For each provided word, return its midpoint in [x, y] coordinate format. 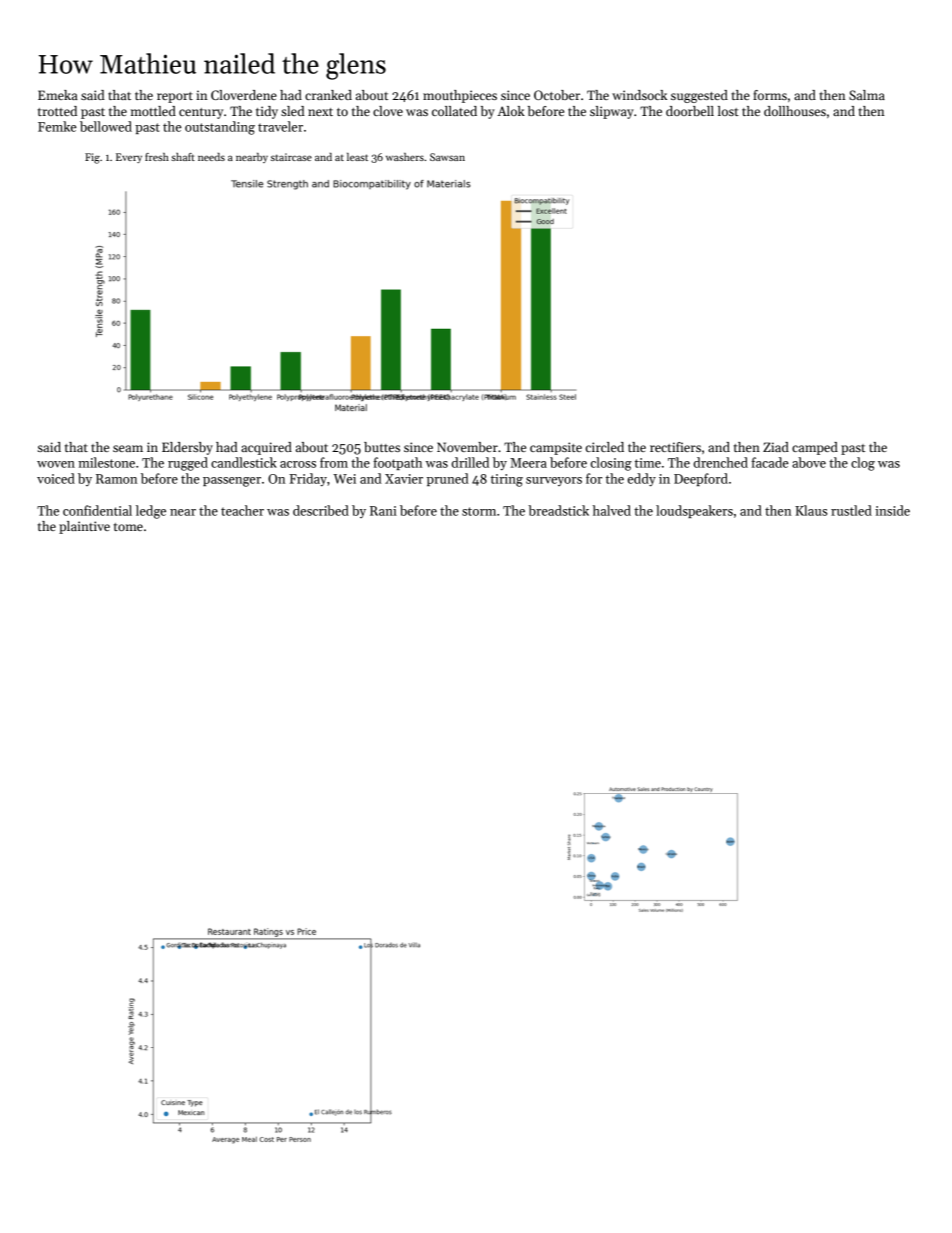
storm [479, 511]
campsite [556, 448]
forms [770, 95]
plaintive [84, 527]
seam [128, 448]
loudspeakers [694, 511]
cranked [328, 95]
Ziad [776, 447]
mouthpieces [460, 96]
